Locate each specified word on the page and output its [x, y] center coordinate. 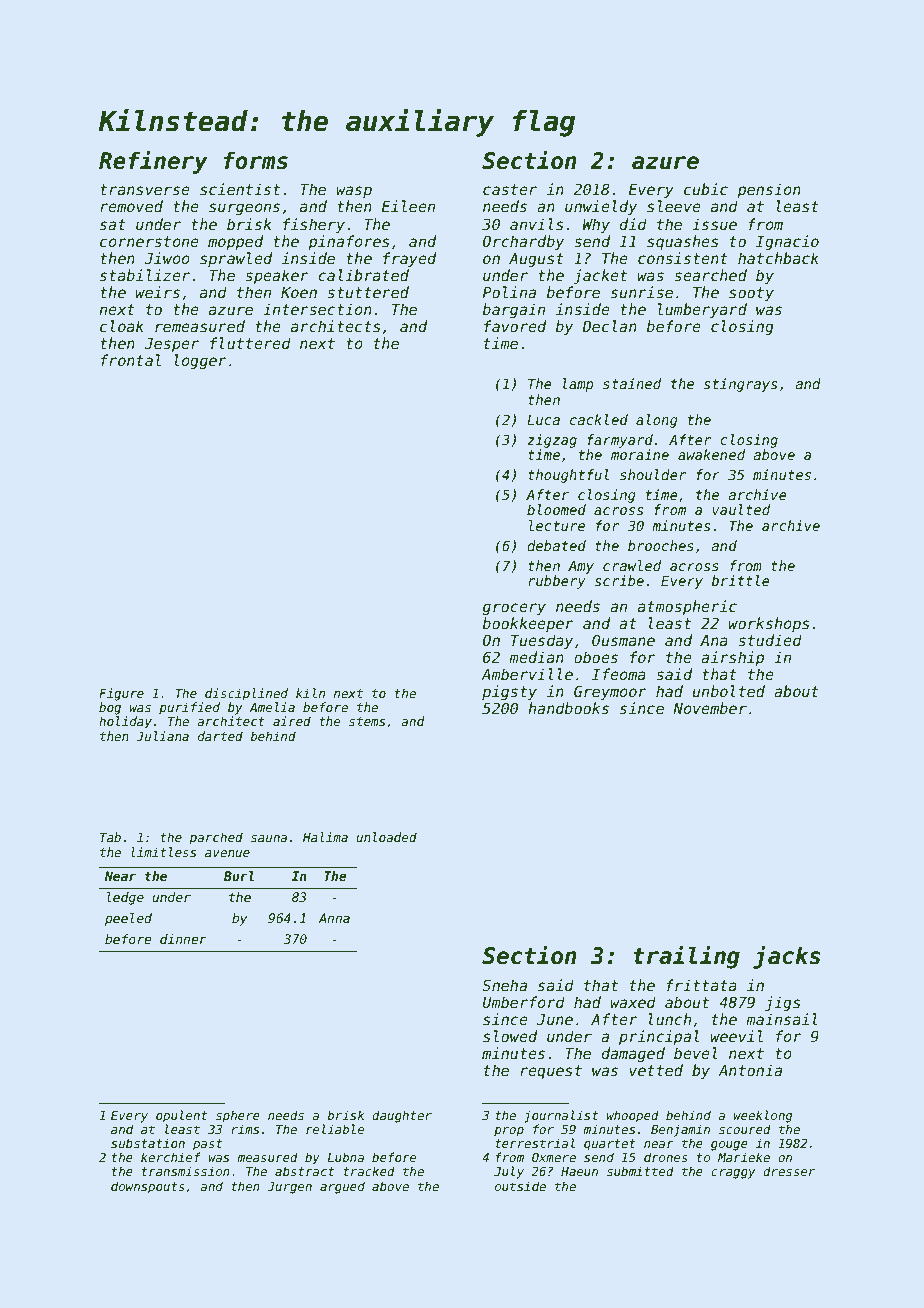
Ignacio [787, 242]
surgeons [244, 209]
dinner [183, 939]
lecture [557, 525]
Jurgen [289, 1188]
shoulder [653, 474]
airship [732, 658]
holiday [125, 722]
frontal [131, 360]
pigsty [509, 692]
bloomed [556, 509]
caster [510, 189]
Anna [334, 918]
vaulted [741, 509]
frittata [701, 985]
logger [200, 361]
